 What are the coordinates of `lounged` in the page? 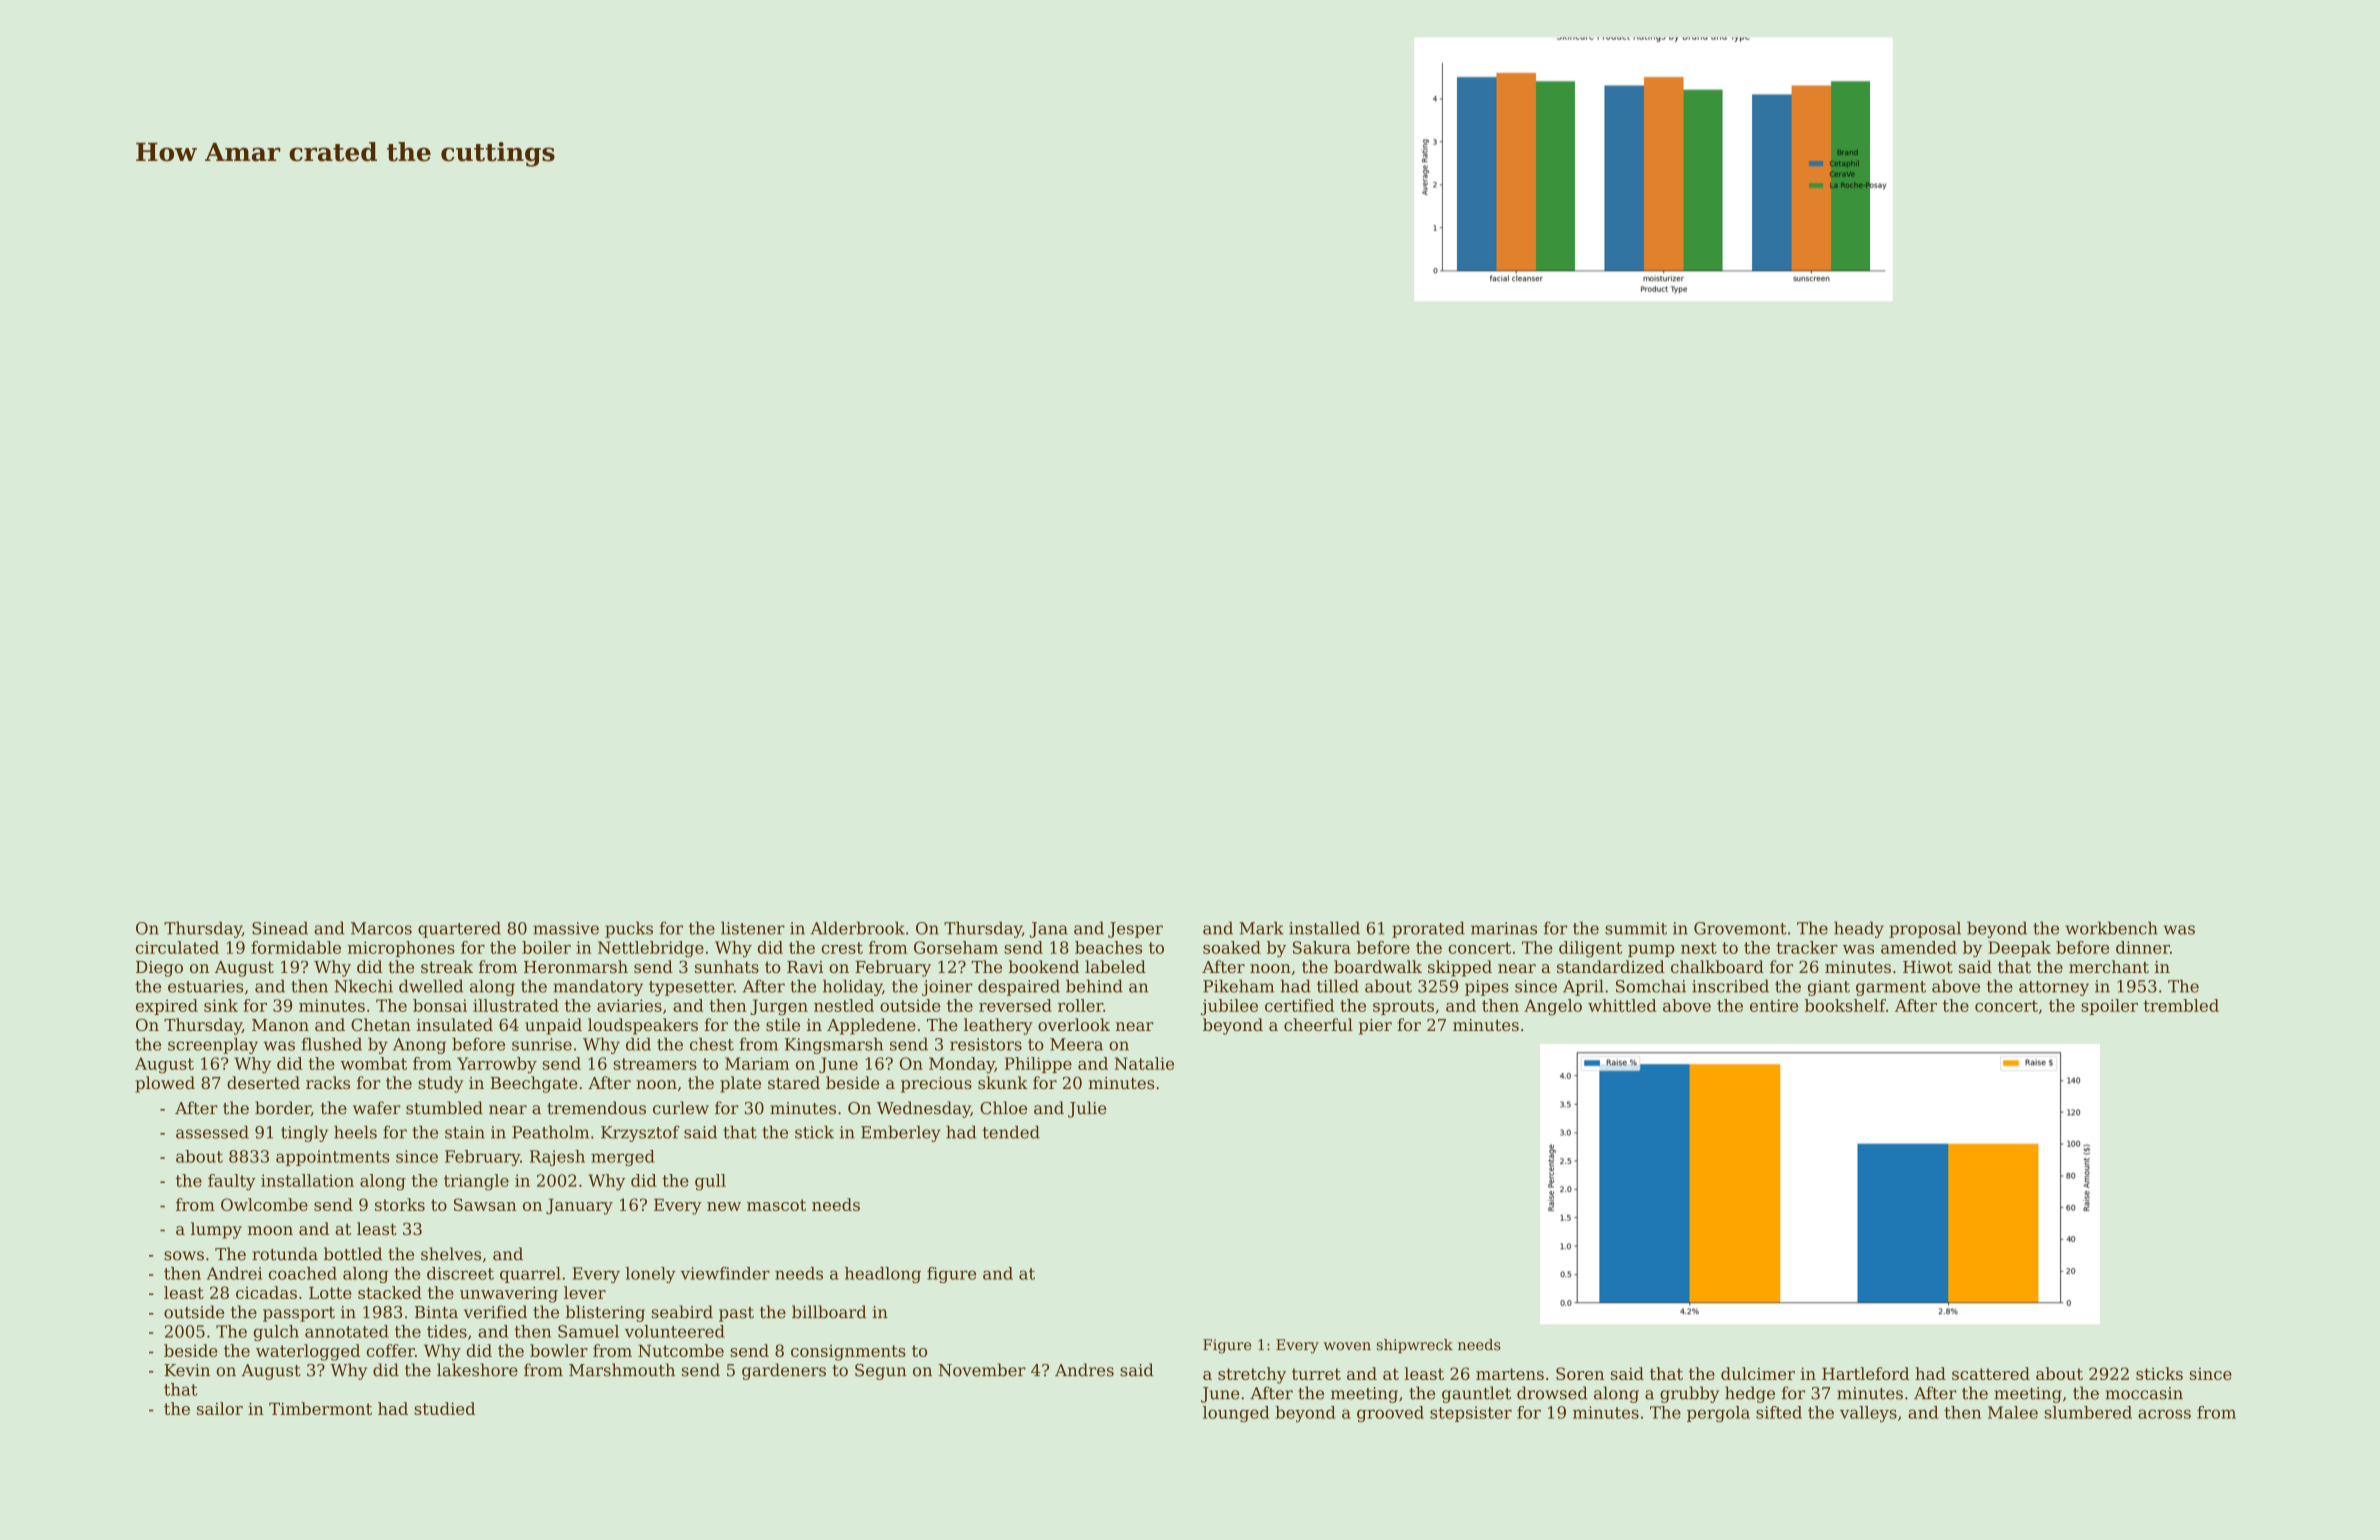 It's located at (1236, 1414).
